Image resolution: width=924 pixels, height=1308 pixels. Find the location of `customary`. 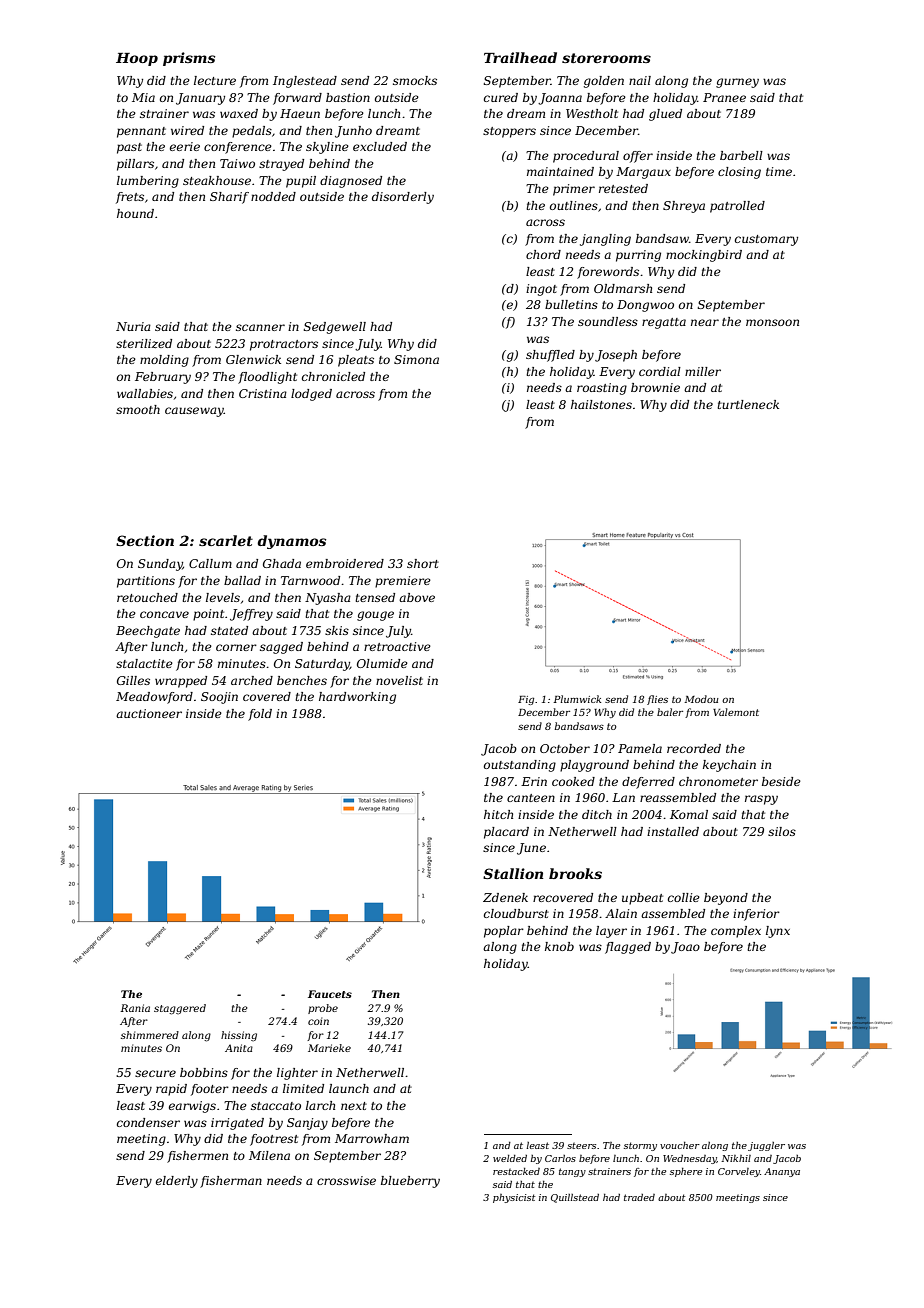

customary is located at coordinates (766, 240).
